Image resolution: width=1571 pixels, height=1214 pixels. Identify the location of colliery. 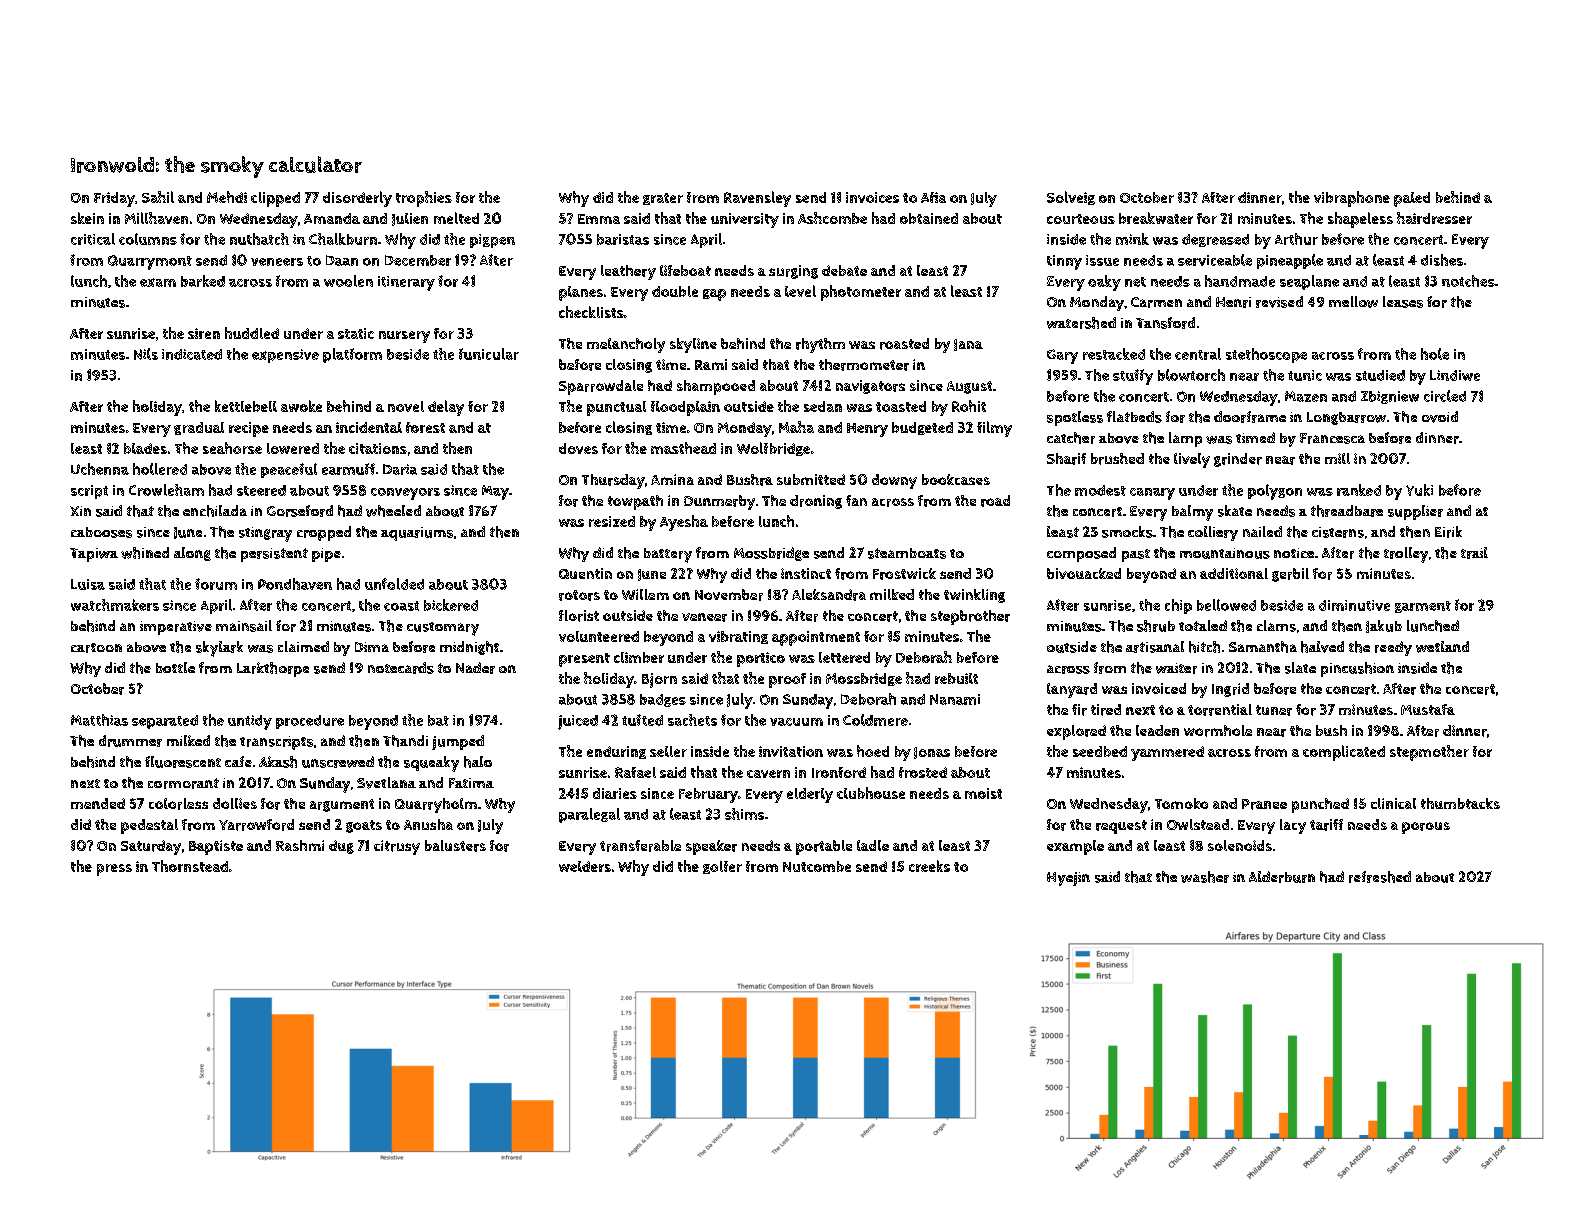
(1213, 533).
